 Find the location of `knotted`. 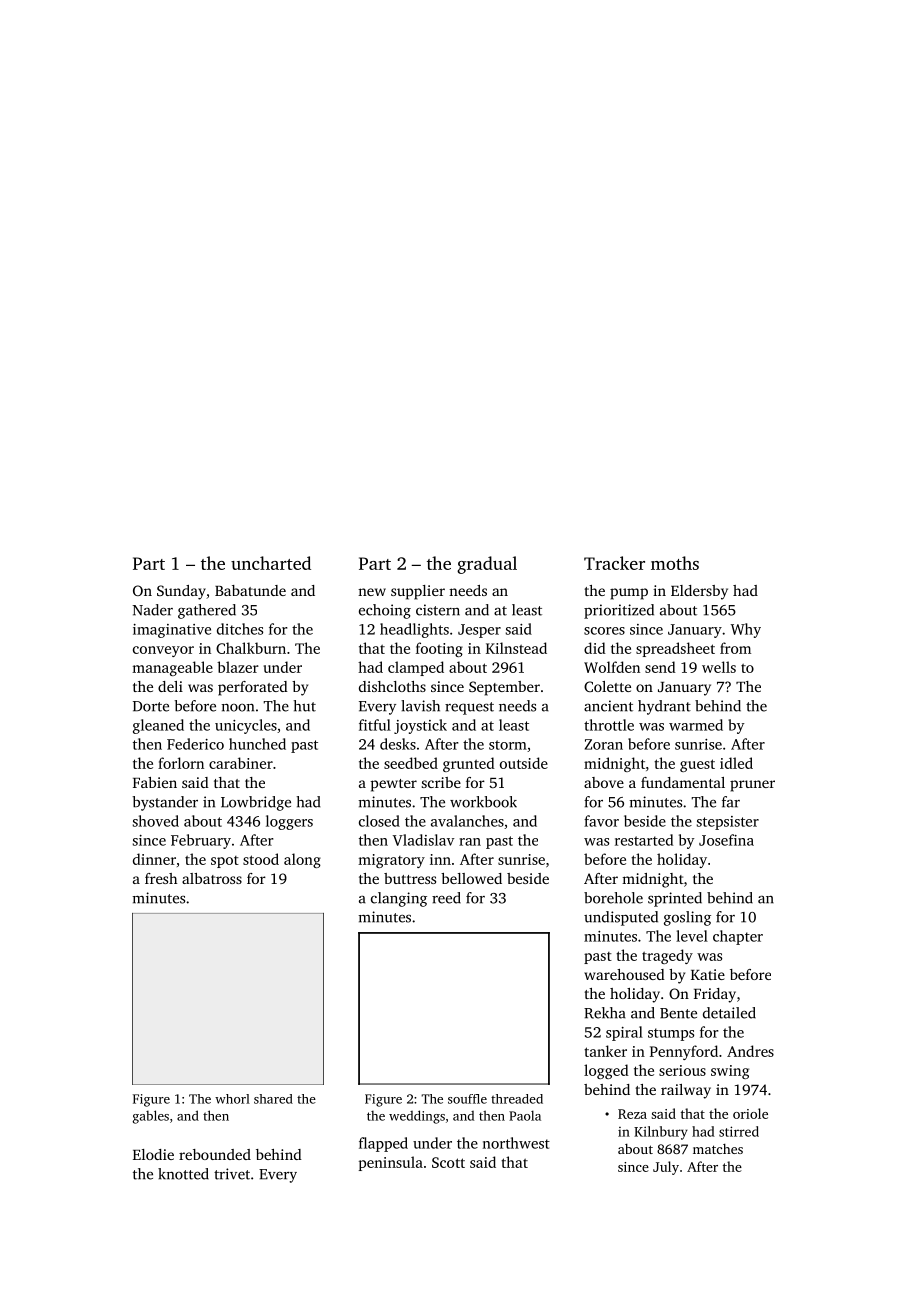

knotted is located at coordinates (183, 1174).
